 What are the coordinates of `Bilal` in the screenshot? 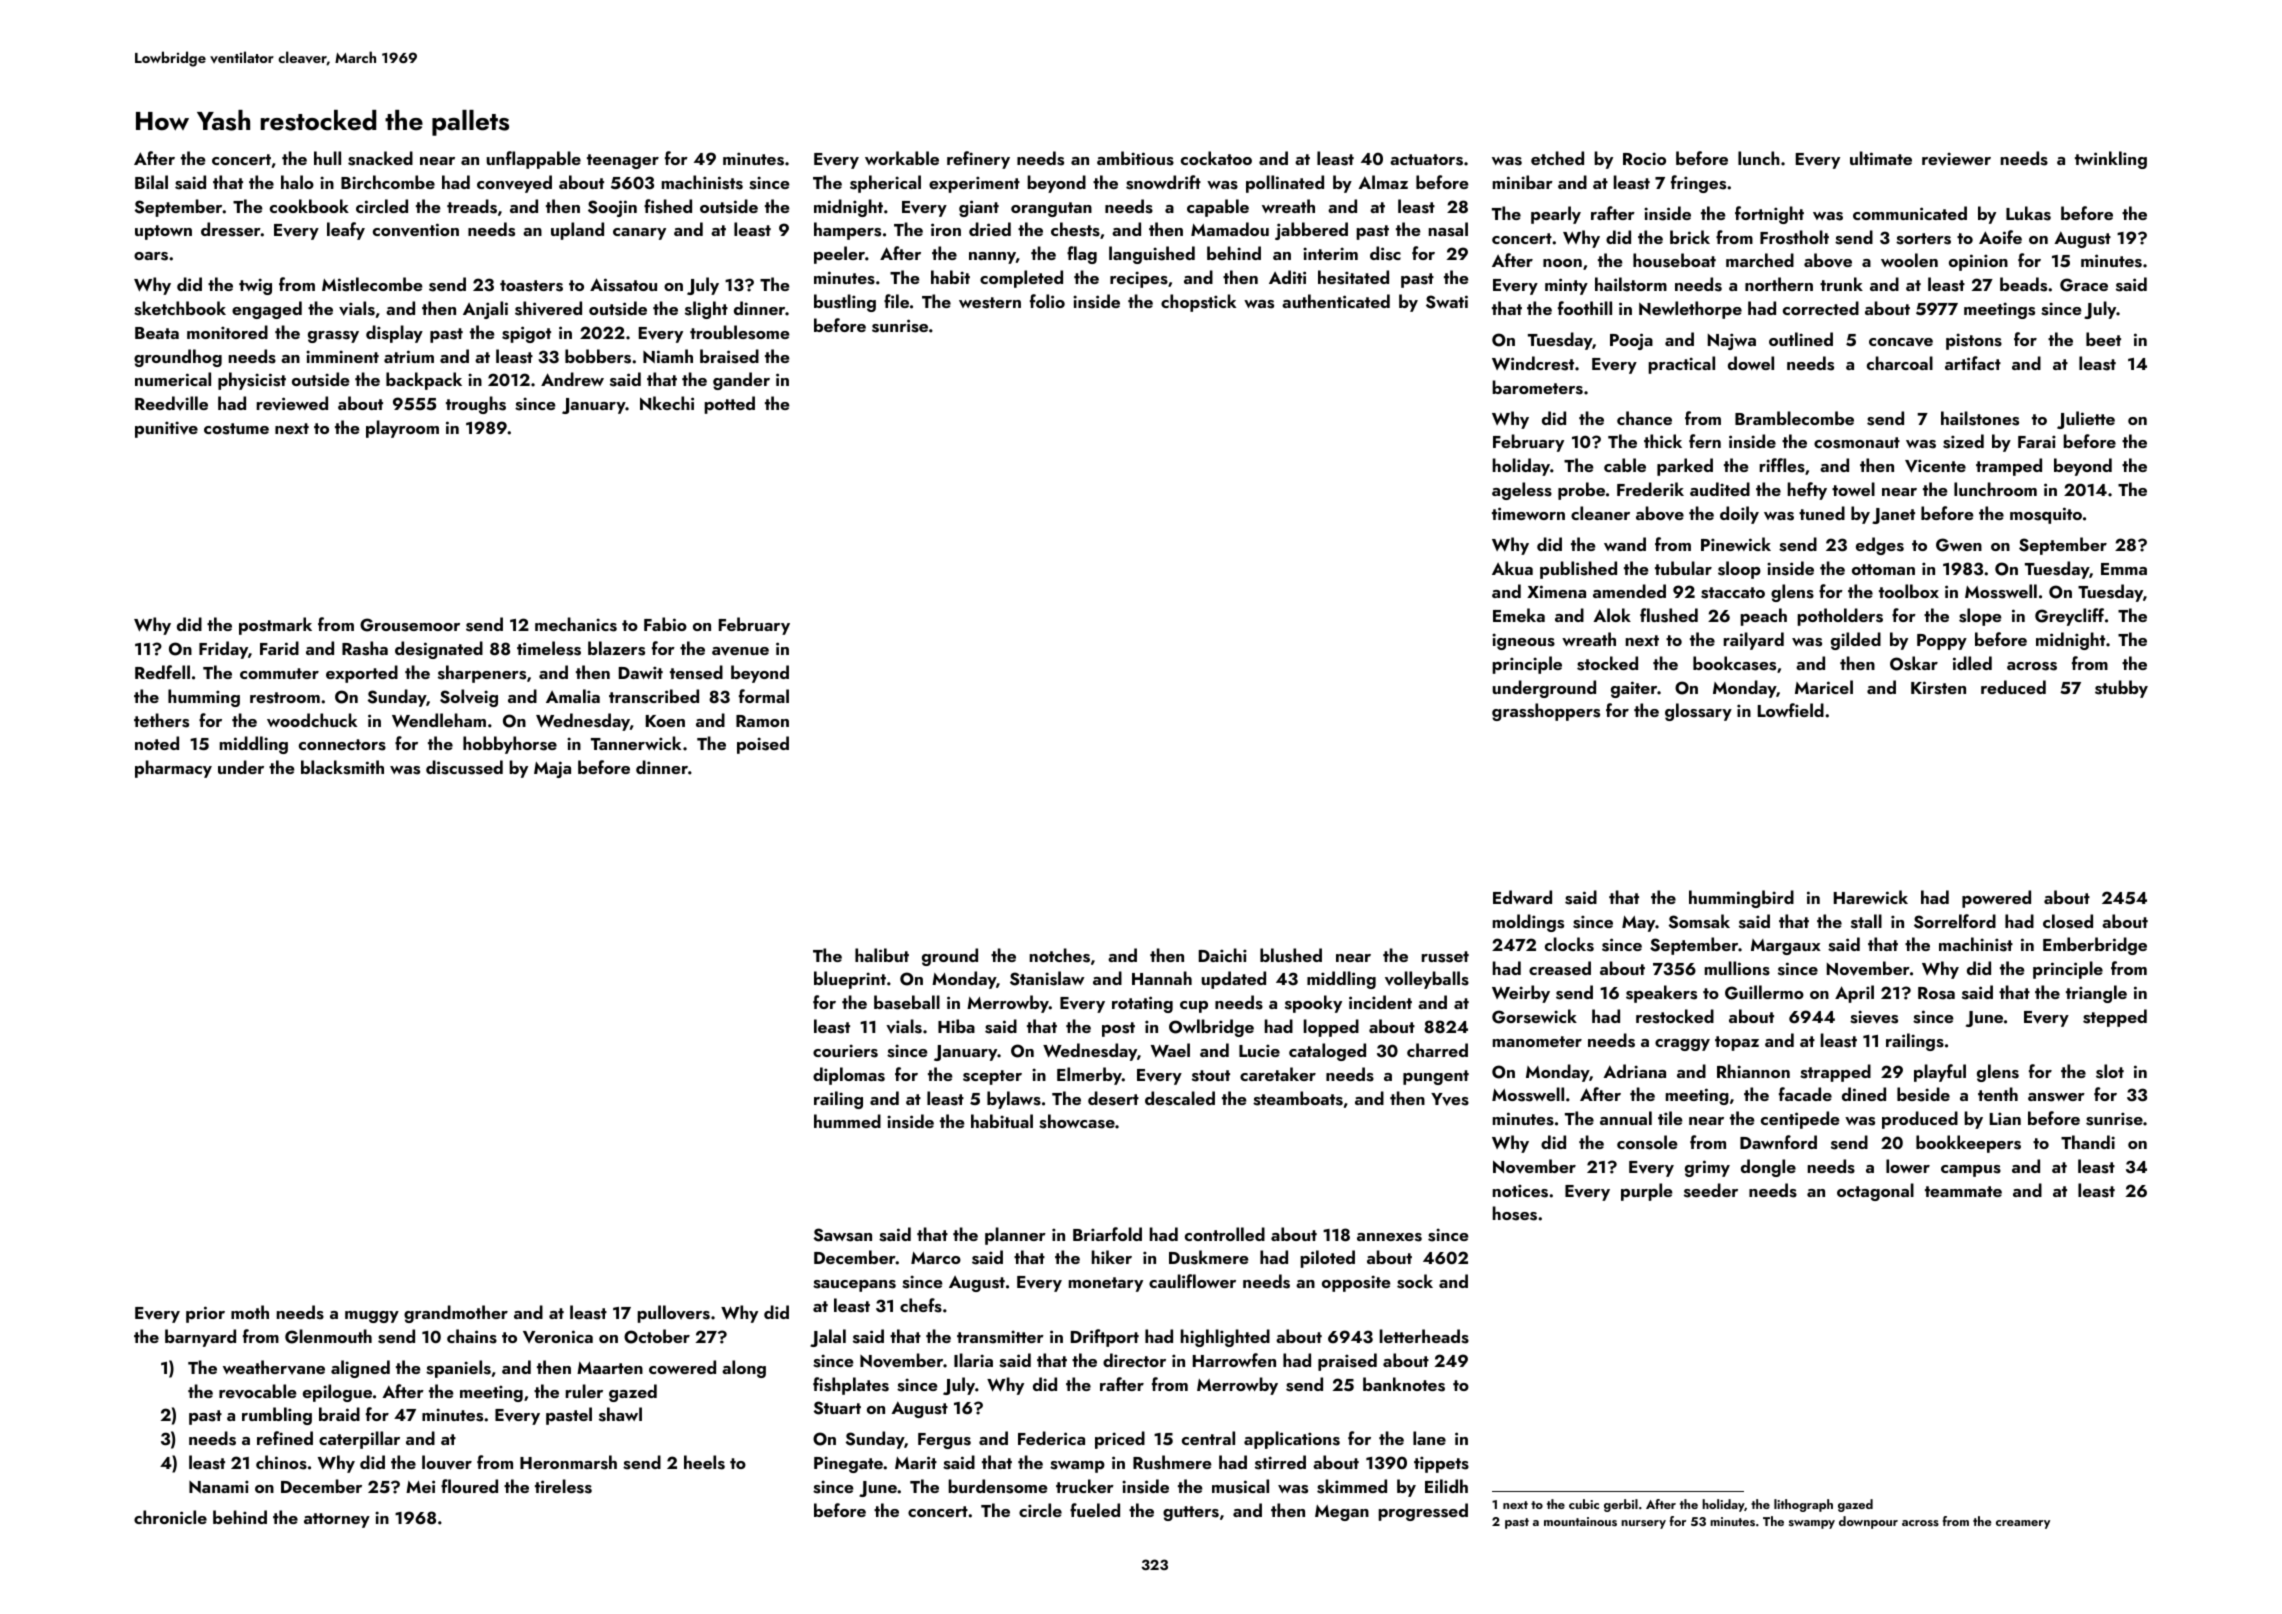 It's located at (151, 182).
